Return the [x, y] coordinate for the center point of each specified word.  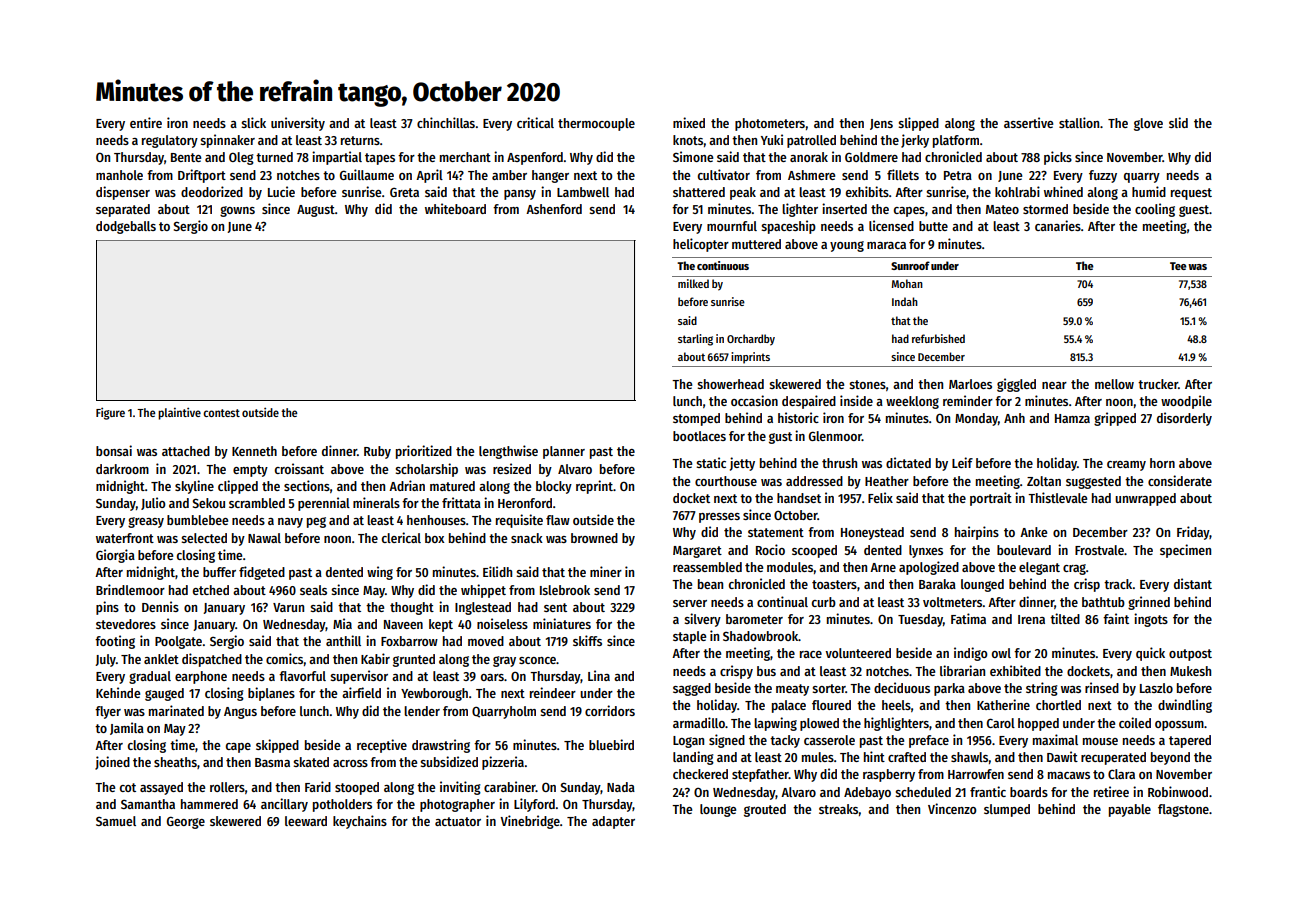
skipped [277, 746]
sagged [692, 689]
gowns [237, 211]
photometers [770, 124]
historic [798, 417]
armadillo [699, 722]
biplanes [271, 694]
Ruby [377, 452]
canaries [1058, 225]
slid [1178, 122]
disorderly [1184, 419]
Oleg [241, 158]
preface [929, 741]
